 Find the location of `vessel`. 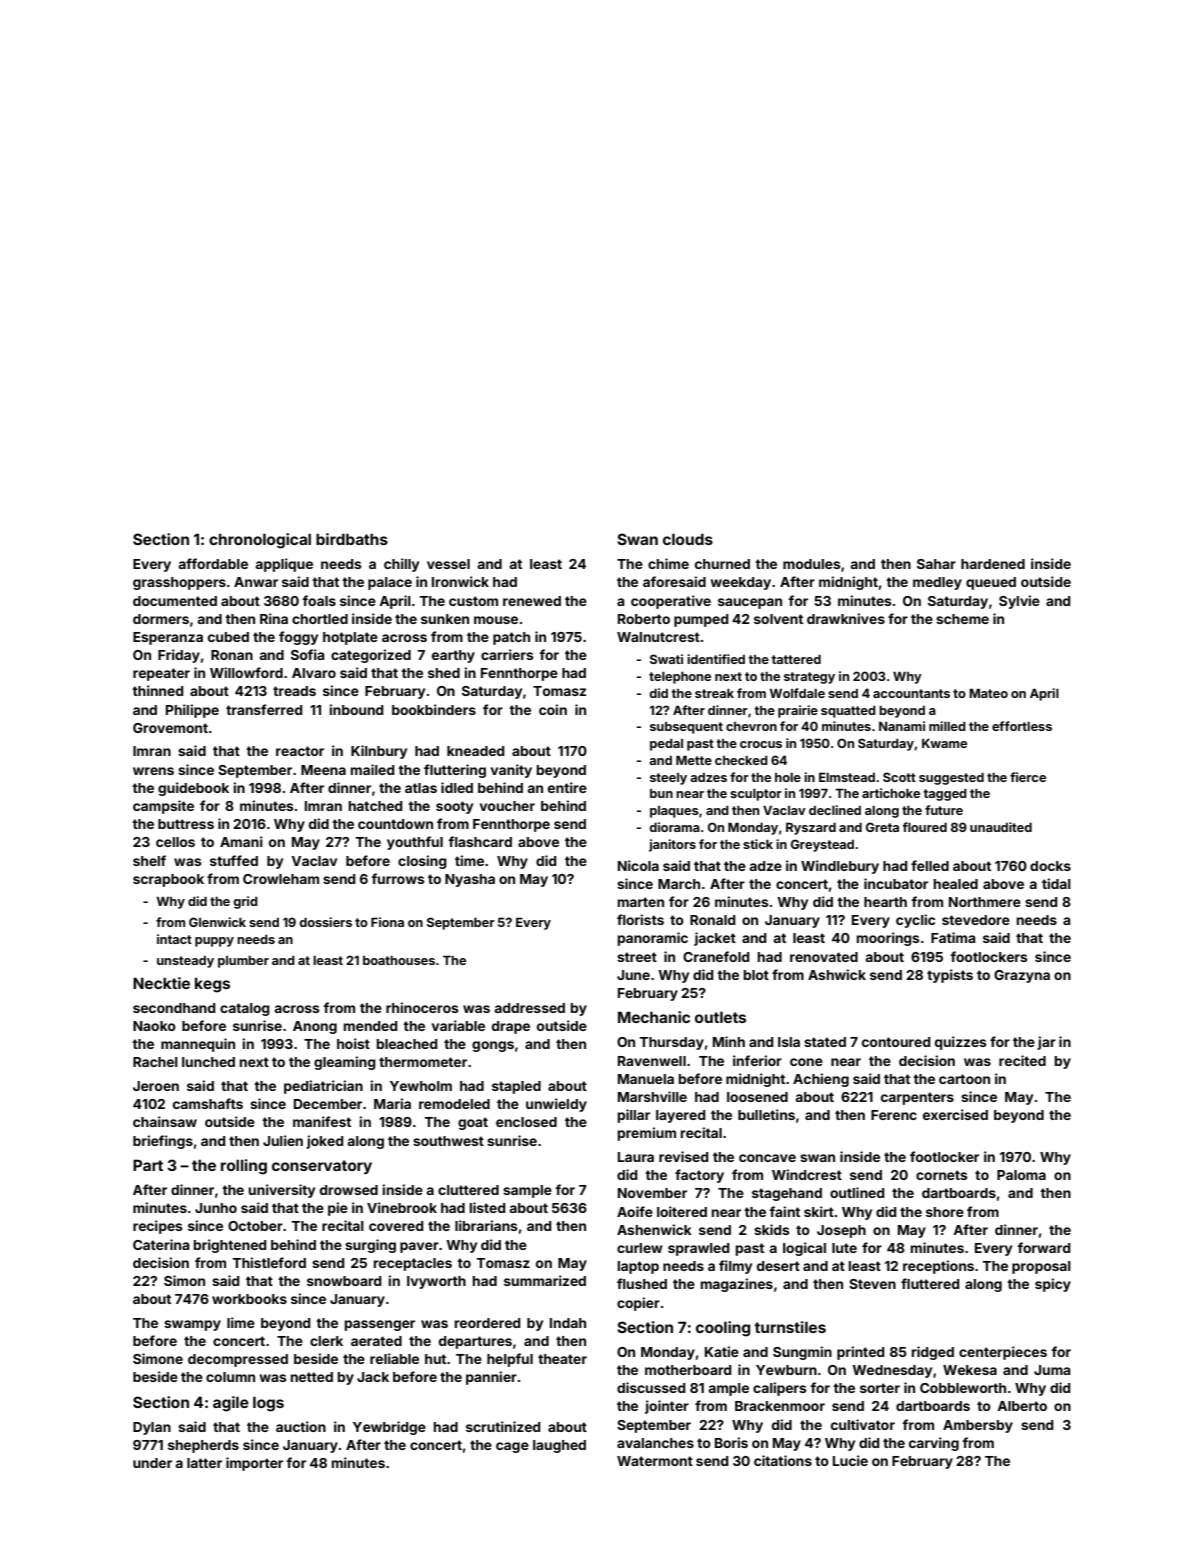

vessel is located at coordinates (448, 564).
